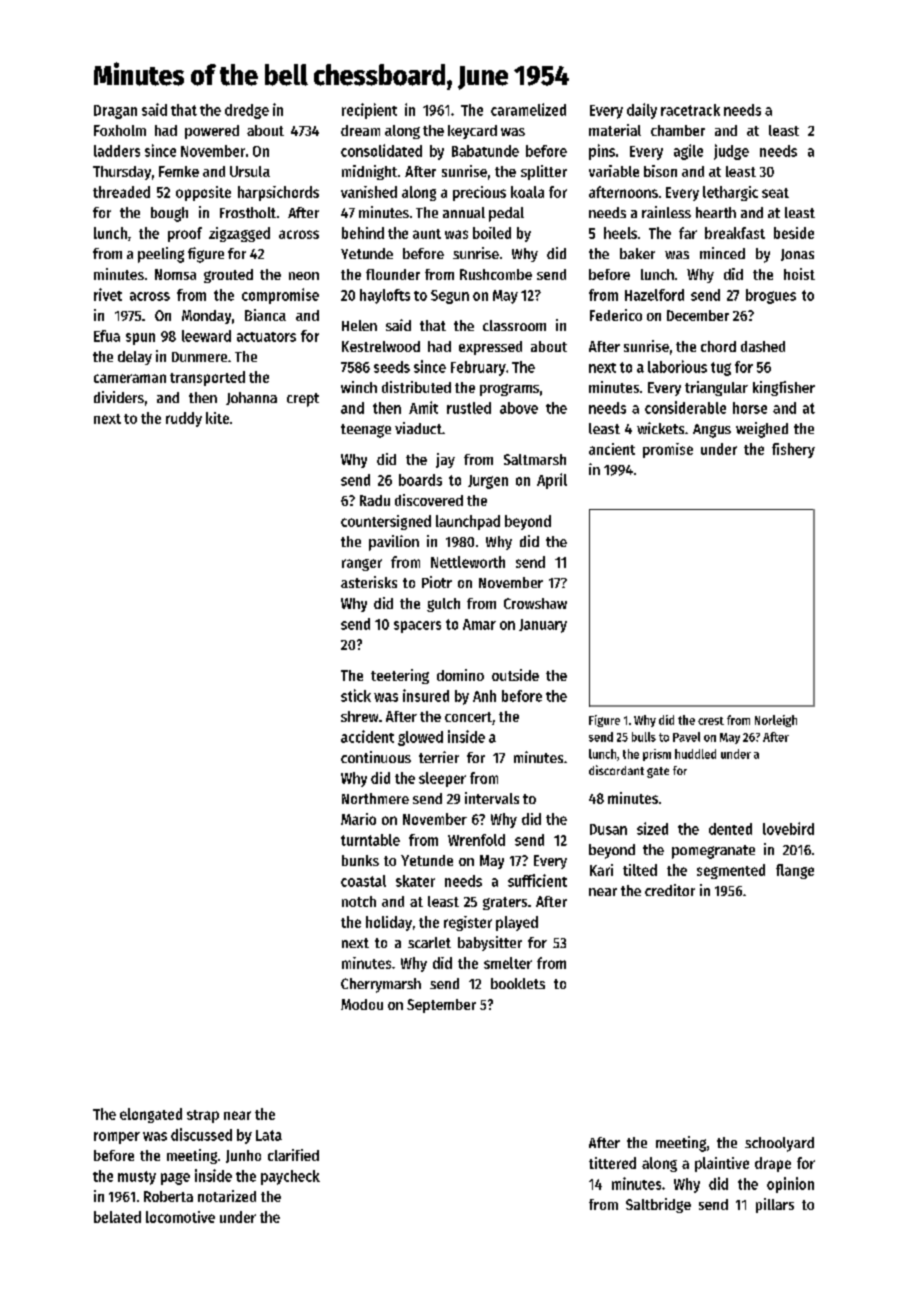  What do you see at coordinates (203, 193) in the image?
I see `opposite` at bounding box center [203, 193].
